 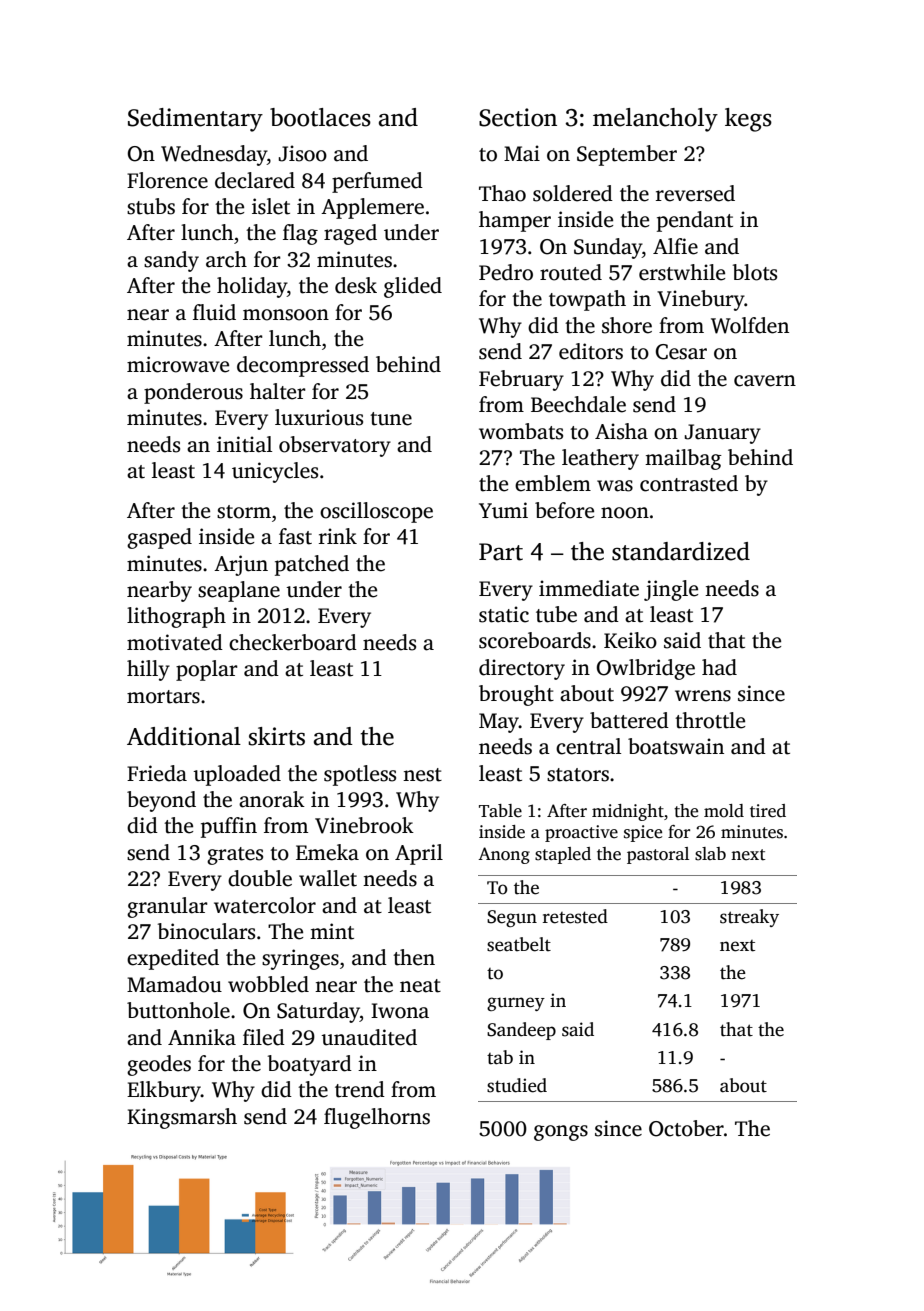 What do you see at coordinates (338, 536) in the image?
I see `rink` at bounding box center [338, 536].
